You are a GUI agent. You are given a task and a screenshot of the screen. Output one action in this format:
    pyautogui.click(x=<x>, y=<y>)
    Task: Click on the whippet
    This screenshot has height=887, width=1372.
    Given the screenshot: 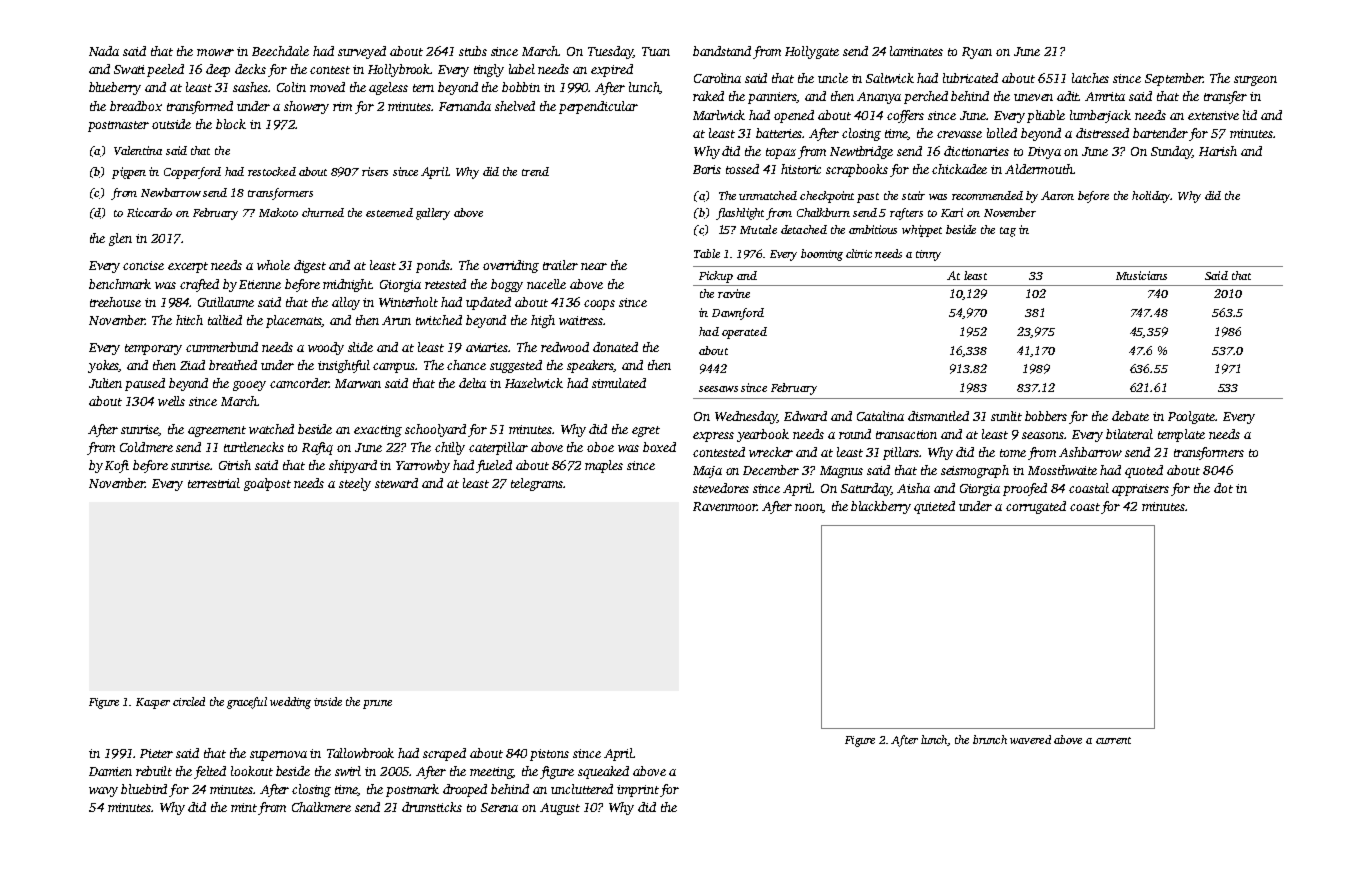 What is the action you would take?
    pyautogui.click(x=922, y=231)
